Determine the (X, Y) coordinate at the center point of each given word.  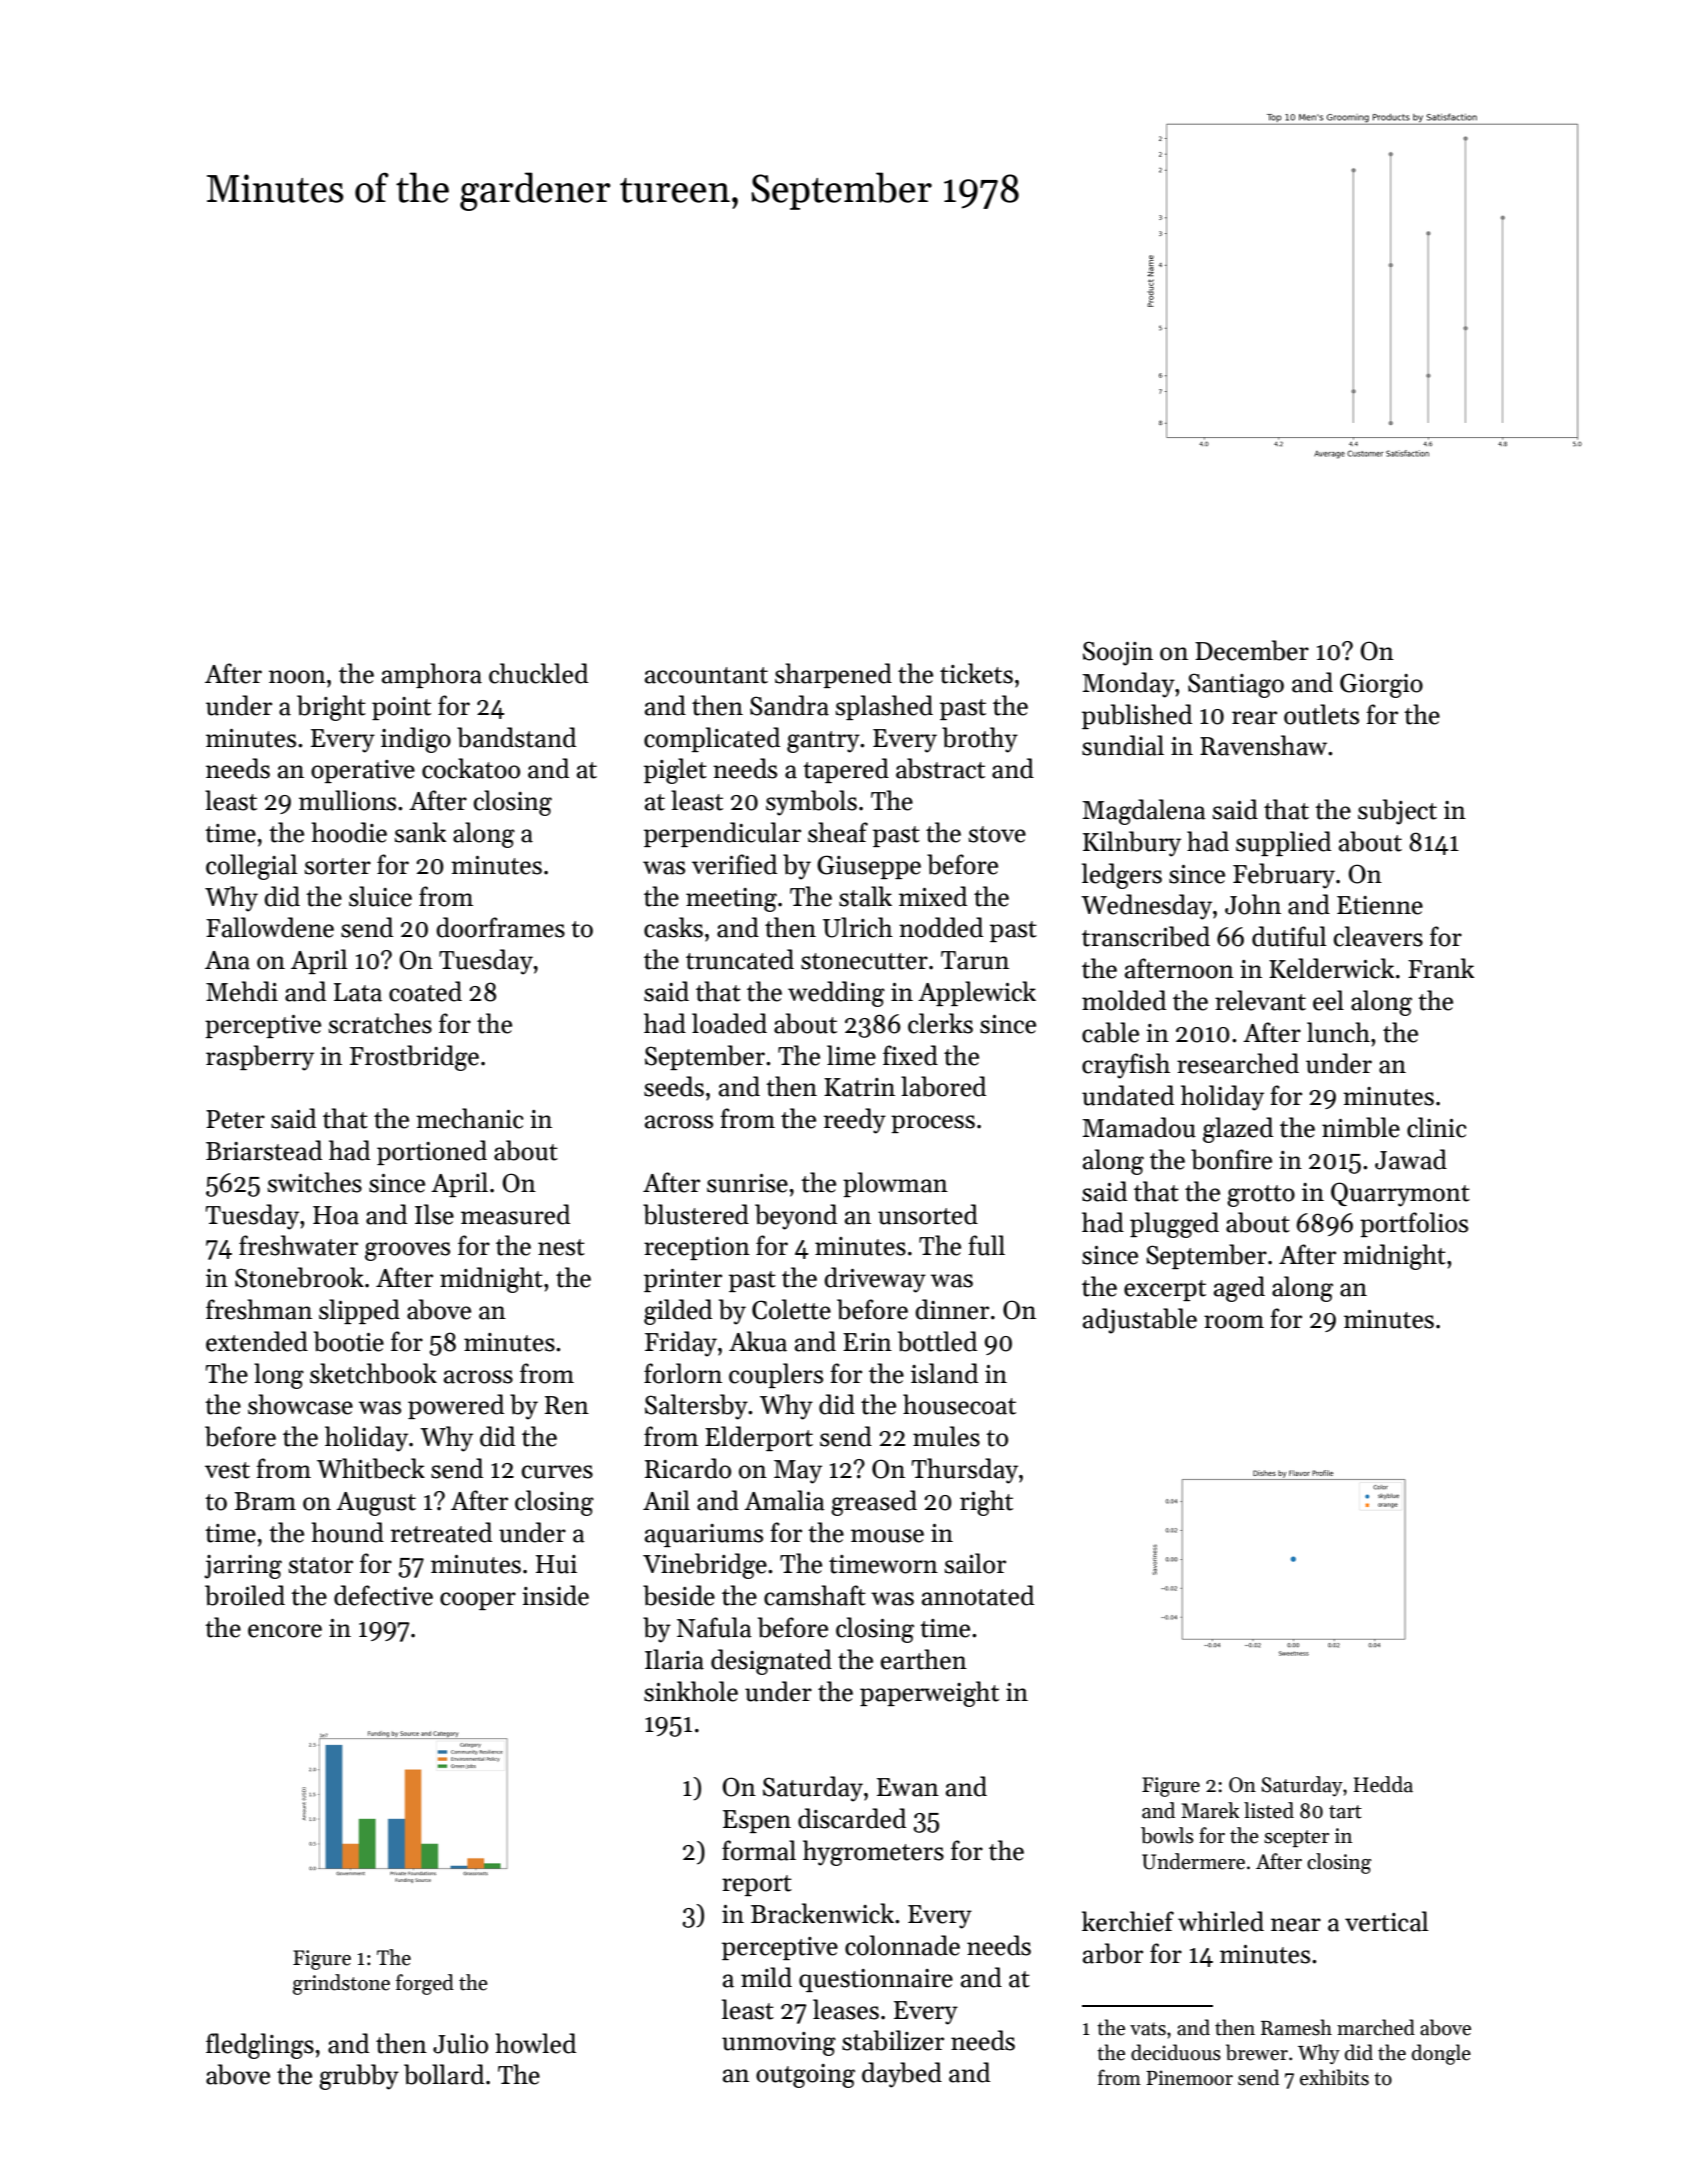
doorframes (500, 927)
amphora (432, 675)
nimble (1361, 1127)
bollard (444, 2074)
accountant (706, 675)
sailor (975, 1563)
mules (946, 1436)
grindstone (341, 1984)
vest (227, 1470)
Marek (1210, 1810)
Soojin (1118, 653)
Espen (757, 1821)
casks (673, 927)
